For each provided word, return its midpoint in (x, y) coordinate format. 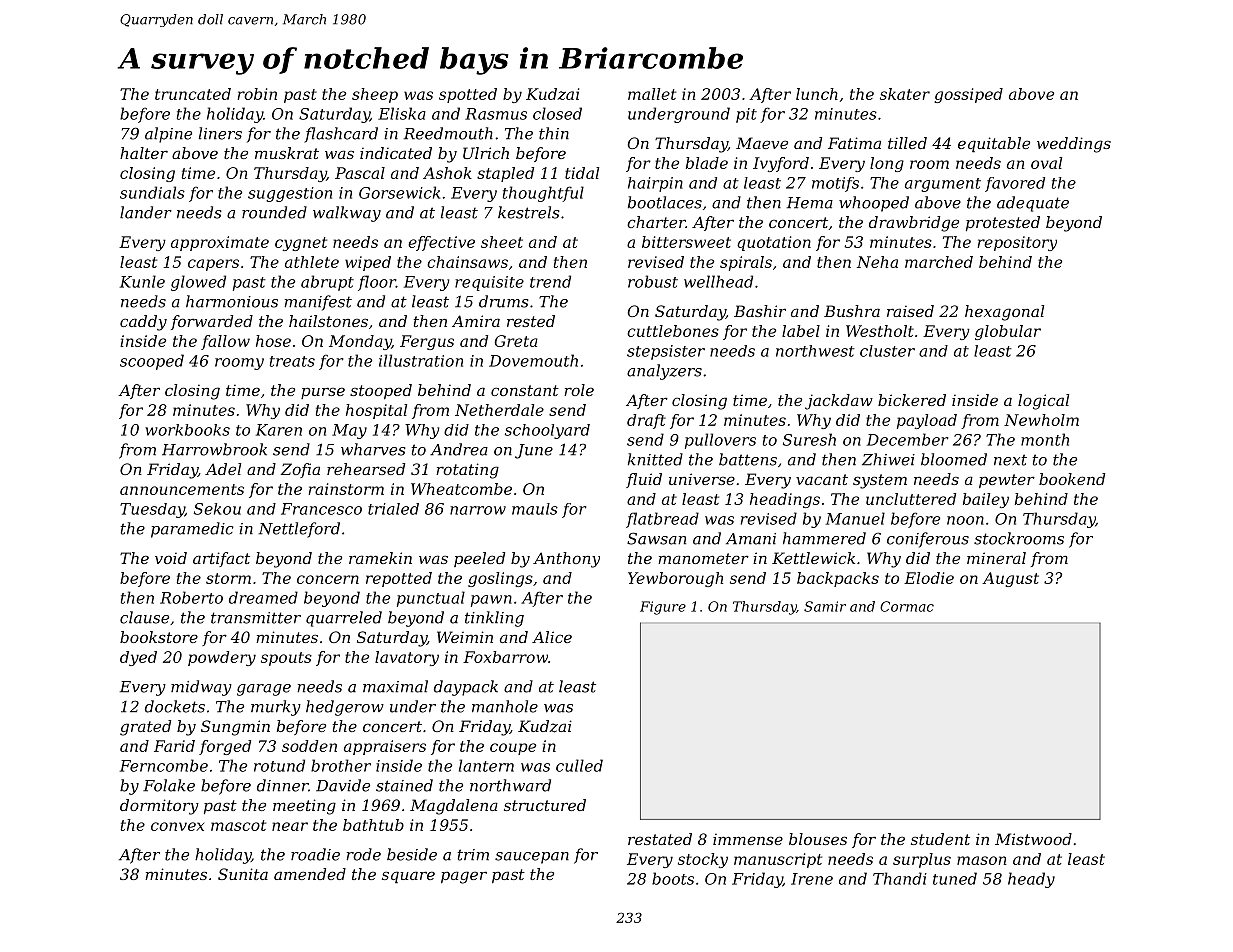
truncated (193, 94)
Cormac (907, 606)
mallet (652, 94)
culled (579, 765)
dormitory (159, 807)
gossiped (968, 95)
